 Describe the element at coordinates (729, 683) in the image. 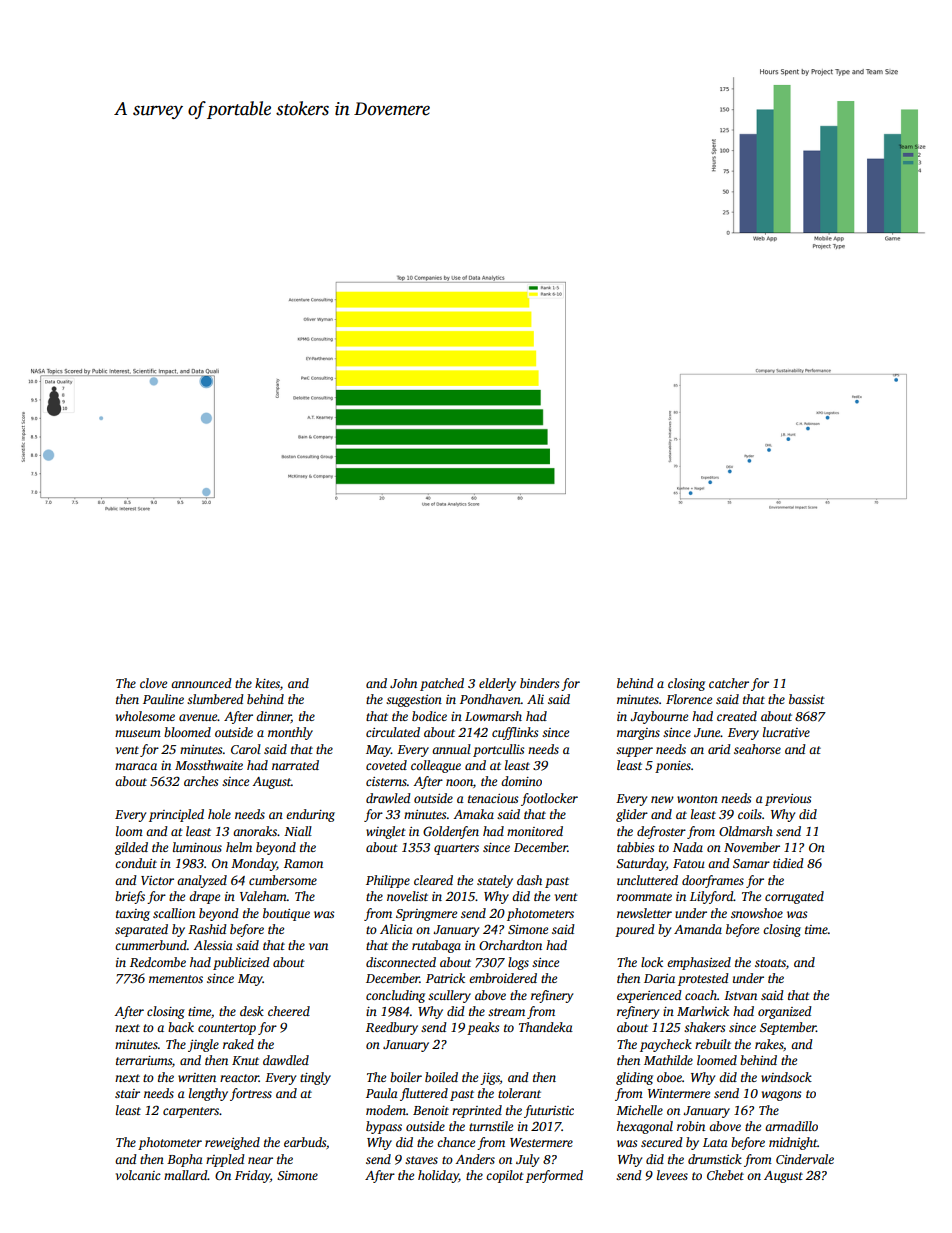

I see `catcher` at that location.
